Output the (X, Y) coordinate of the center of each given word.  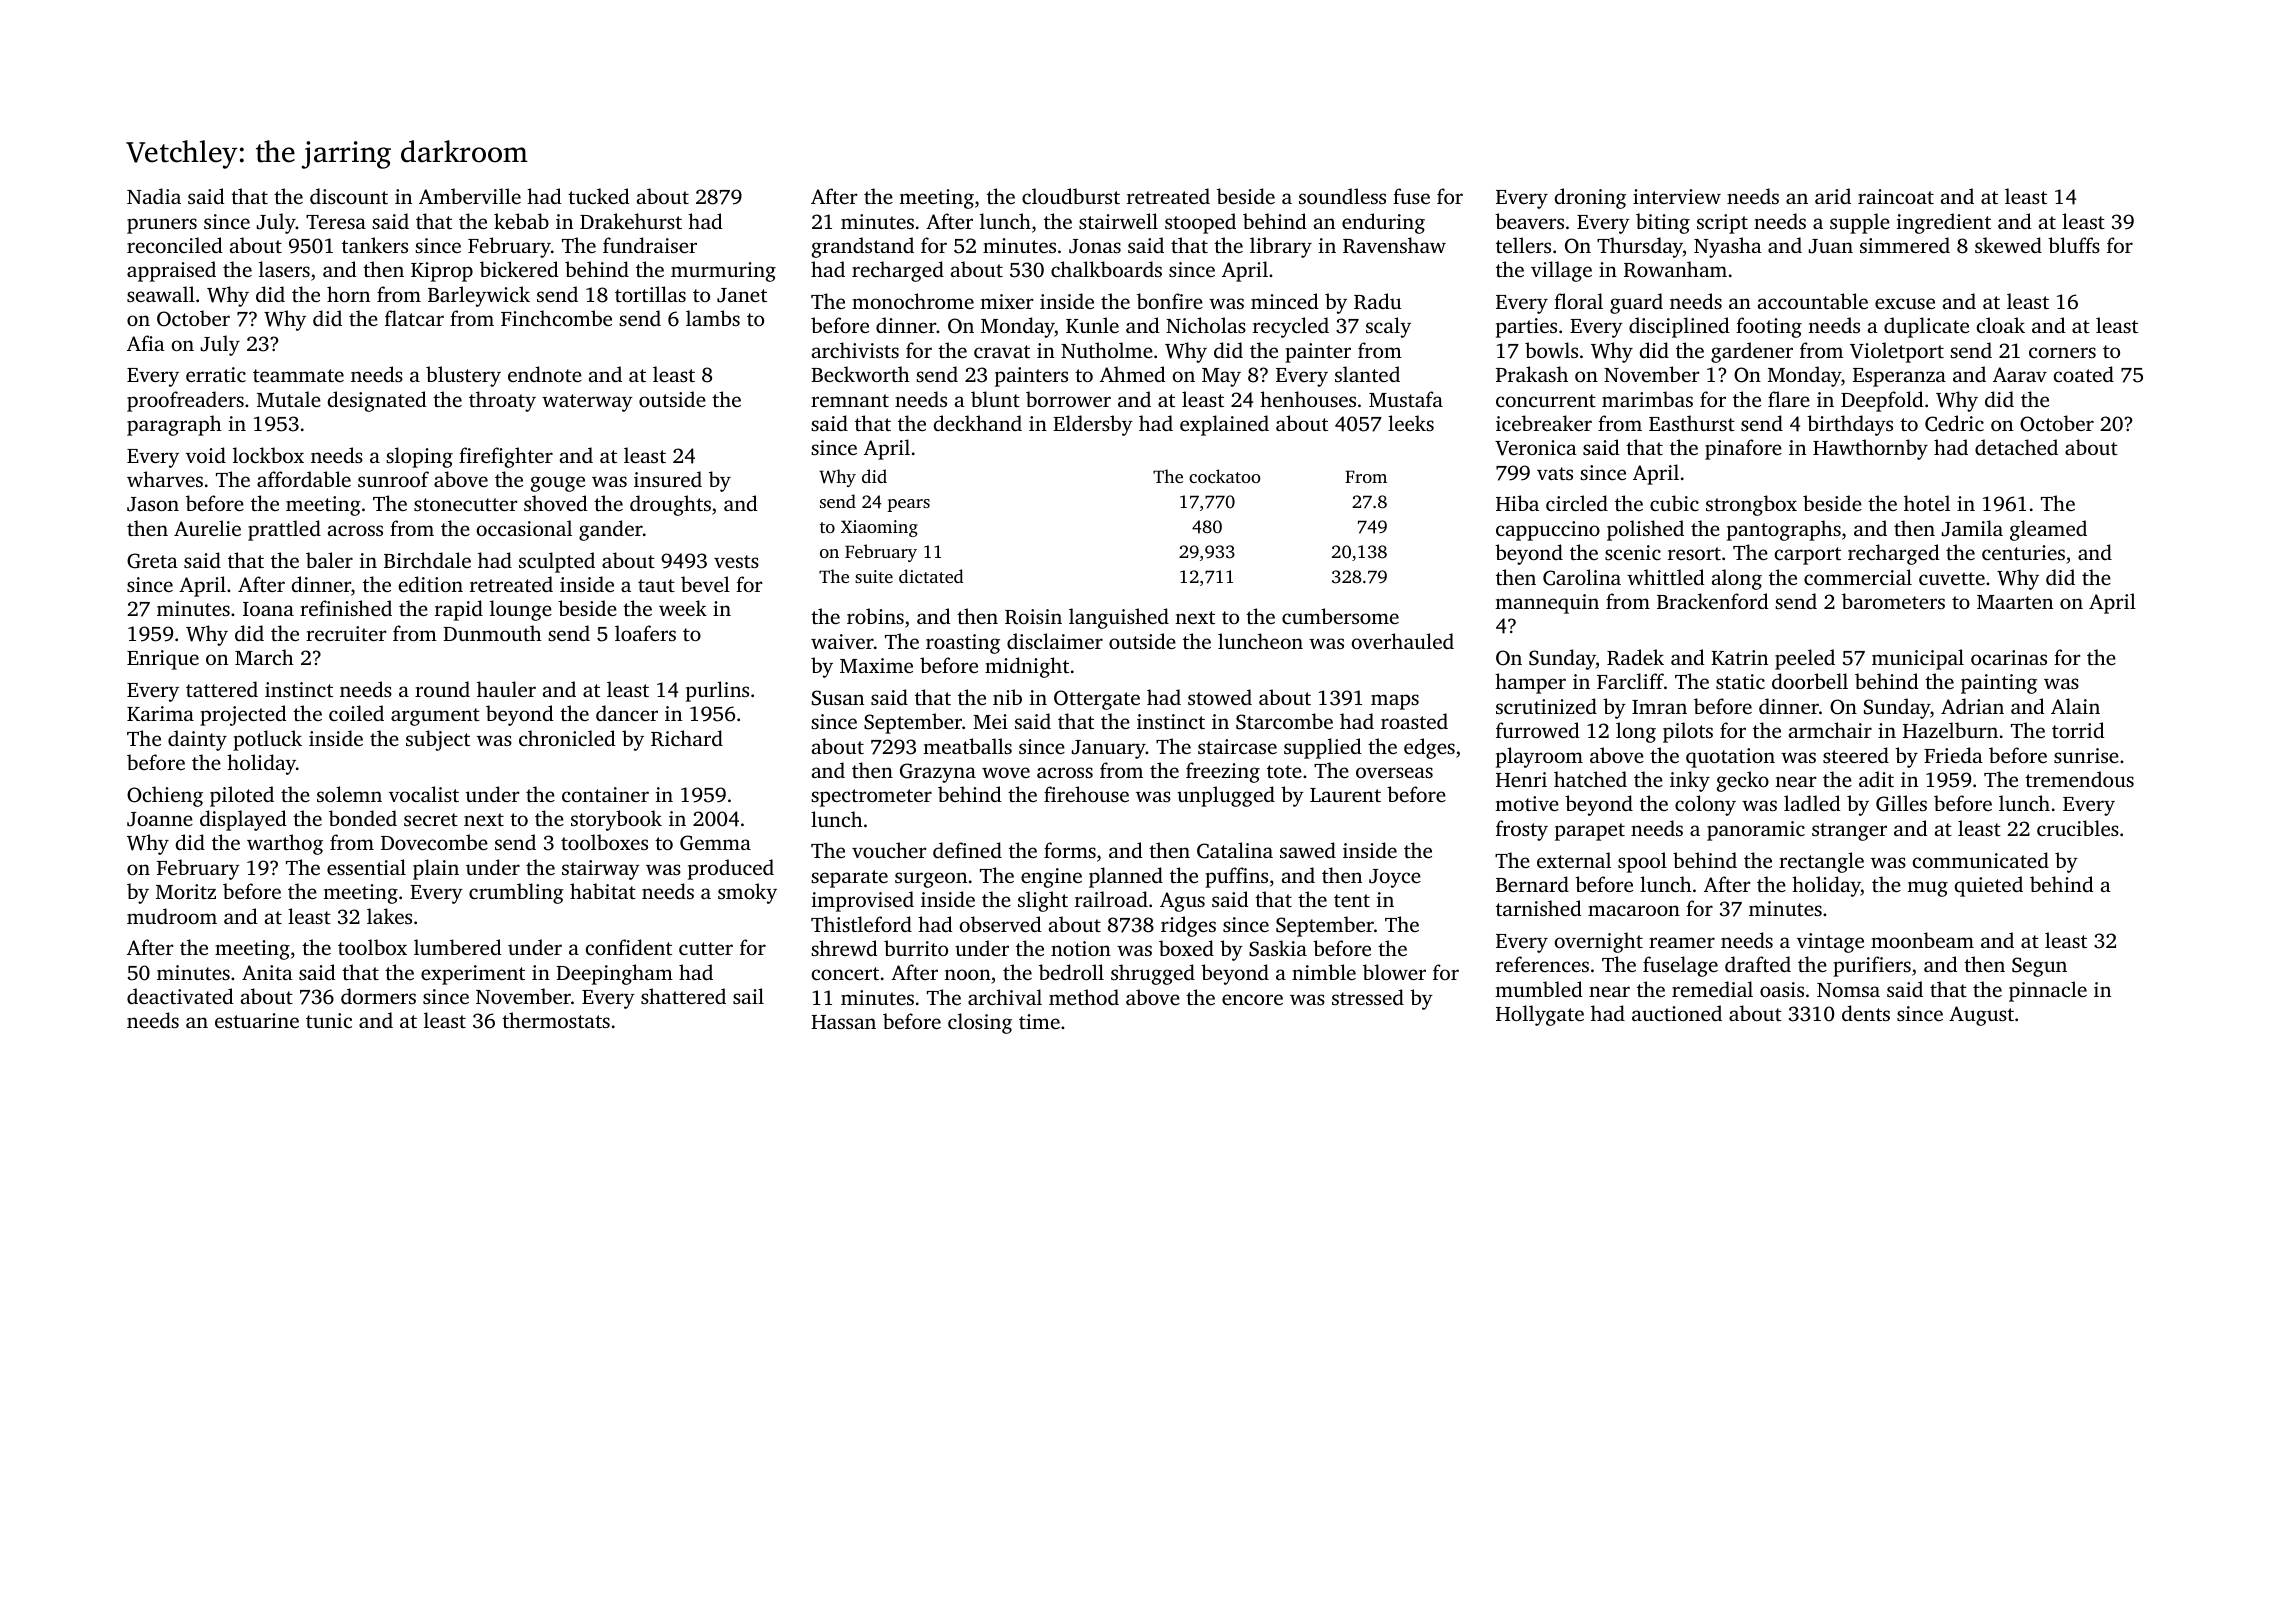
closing (980, 1023)
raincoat (1896, 196)
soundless (1342, 196)
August (1981, 1016)
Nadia (154, 196)
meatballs (967, 746)
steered (1856, 755)
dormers (378, 996)
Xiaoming (879, 528)
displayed (243, 820)
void (206, 455)
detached (2016, 447)
